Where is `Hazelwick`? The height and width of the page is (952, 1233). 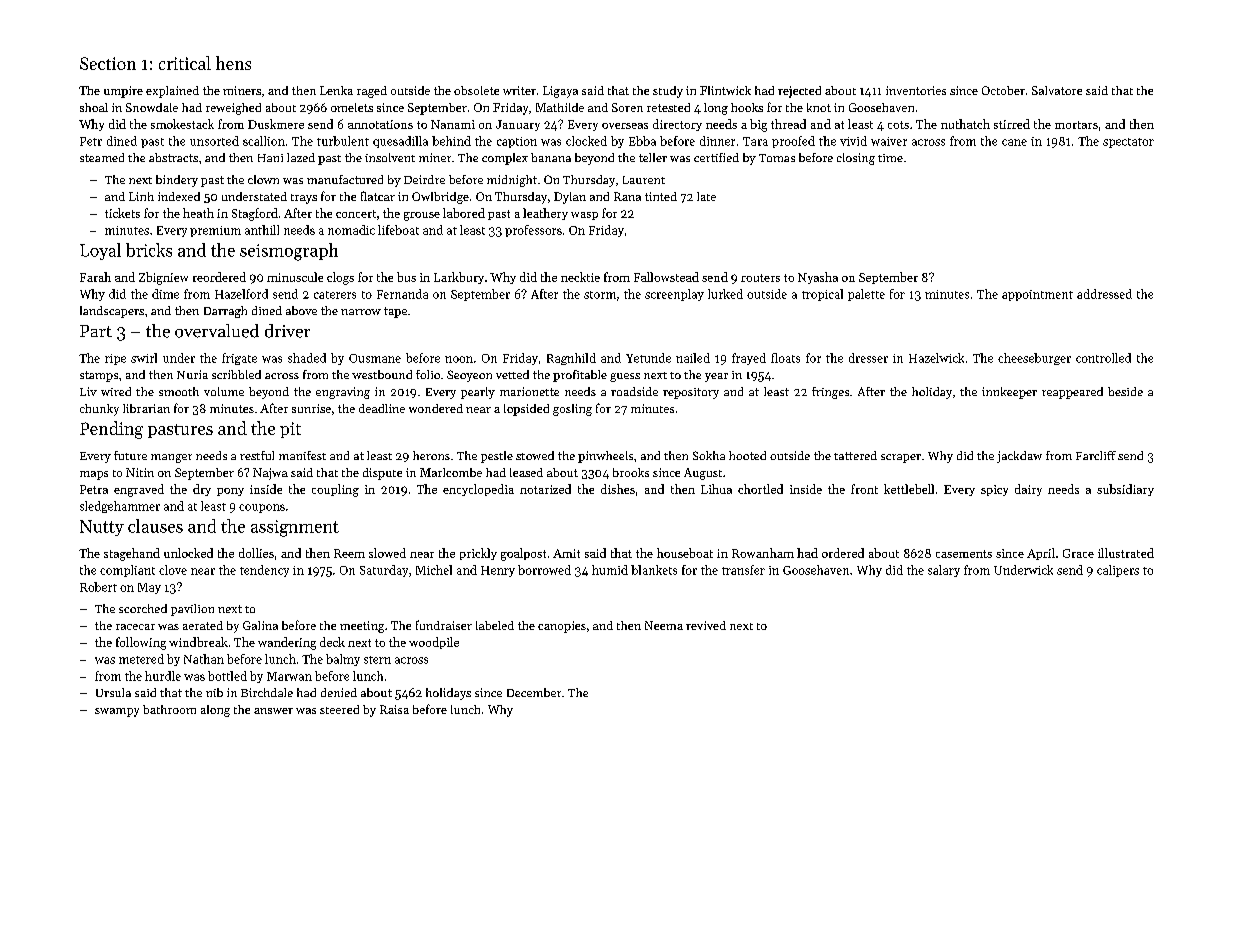 Hazelwick is located at coordinates (936, 358).
